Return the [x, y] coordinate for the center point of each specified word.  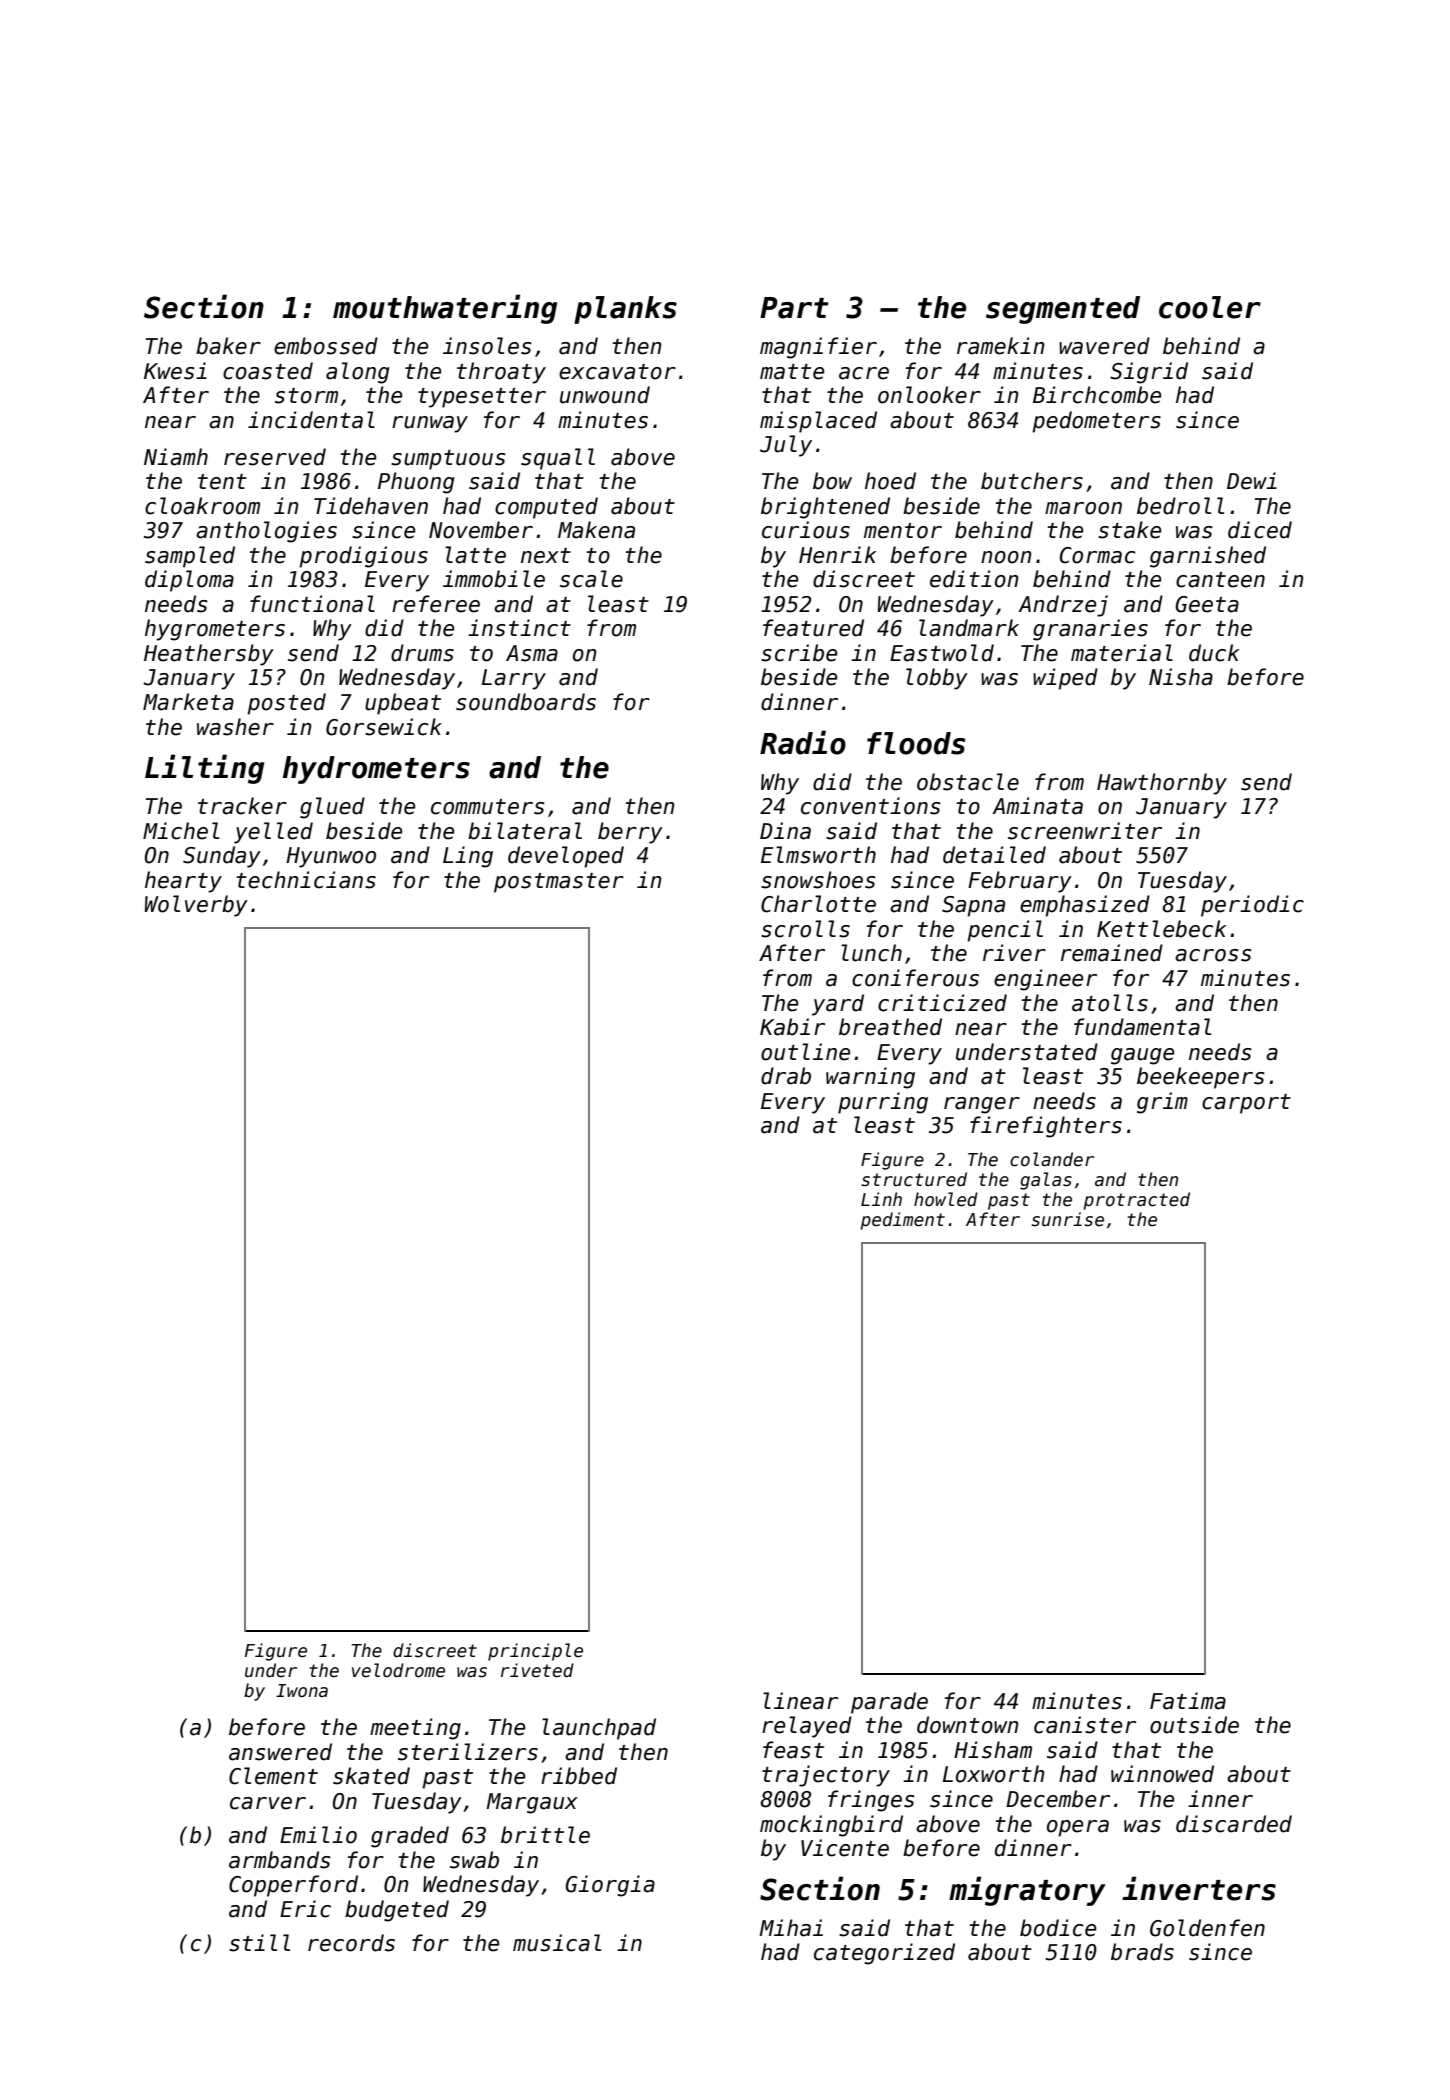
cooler [1210, 307]
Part [794, 308]
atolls [1110, 1003]
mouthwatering [445, 309]
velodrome [398, 1670]
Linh [881, 1199]
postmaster [559, 883]
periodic [1252, 906]
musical [557, 1943]
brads [1142, 1952]
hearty [183, 882]
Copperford [293, 1886]
